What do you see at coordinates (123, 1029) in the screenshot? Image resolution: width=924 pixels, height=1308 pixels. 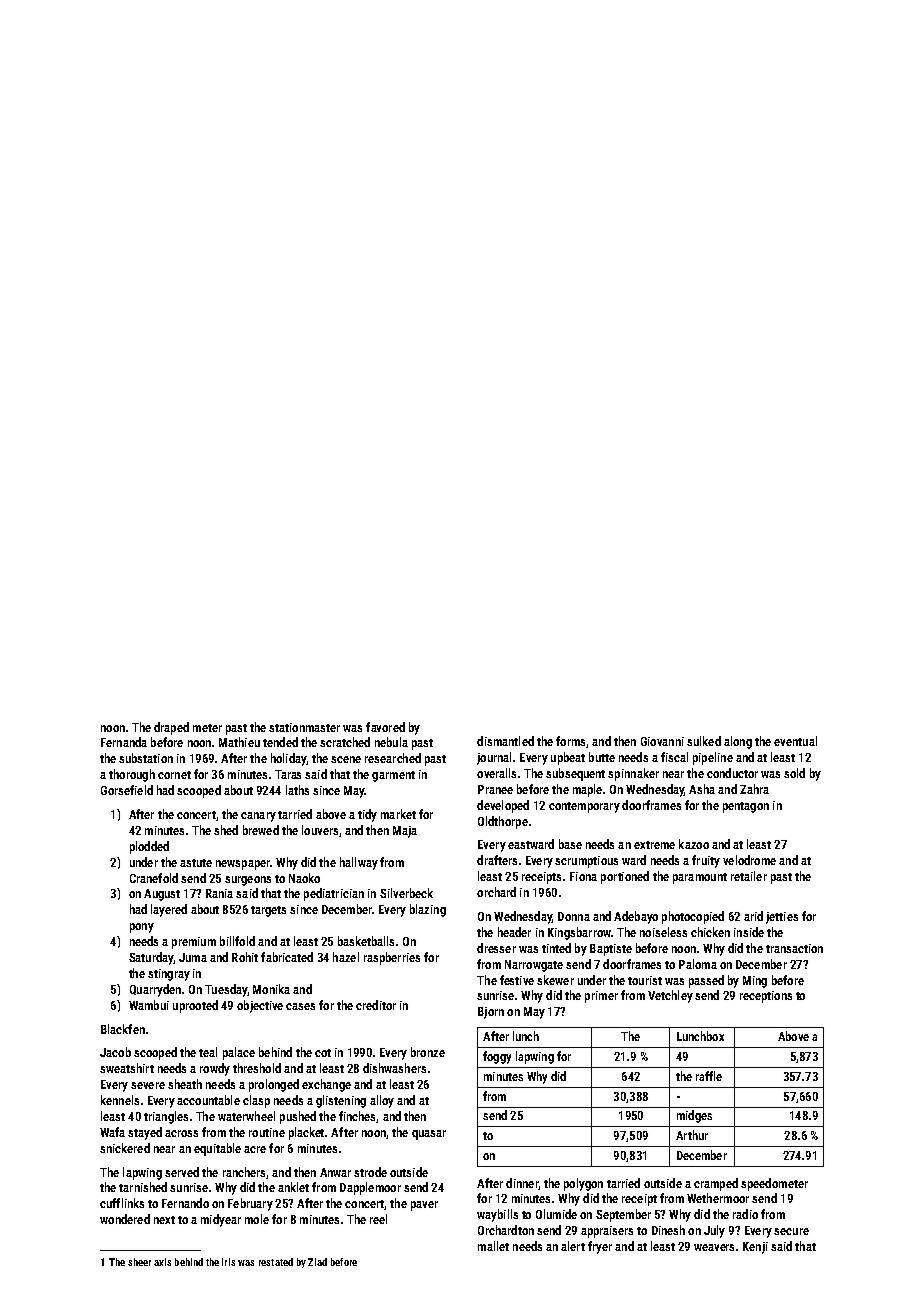 I see `Blackfen` at bounding box center [123, 1029].
